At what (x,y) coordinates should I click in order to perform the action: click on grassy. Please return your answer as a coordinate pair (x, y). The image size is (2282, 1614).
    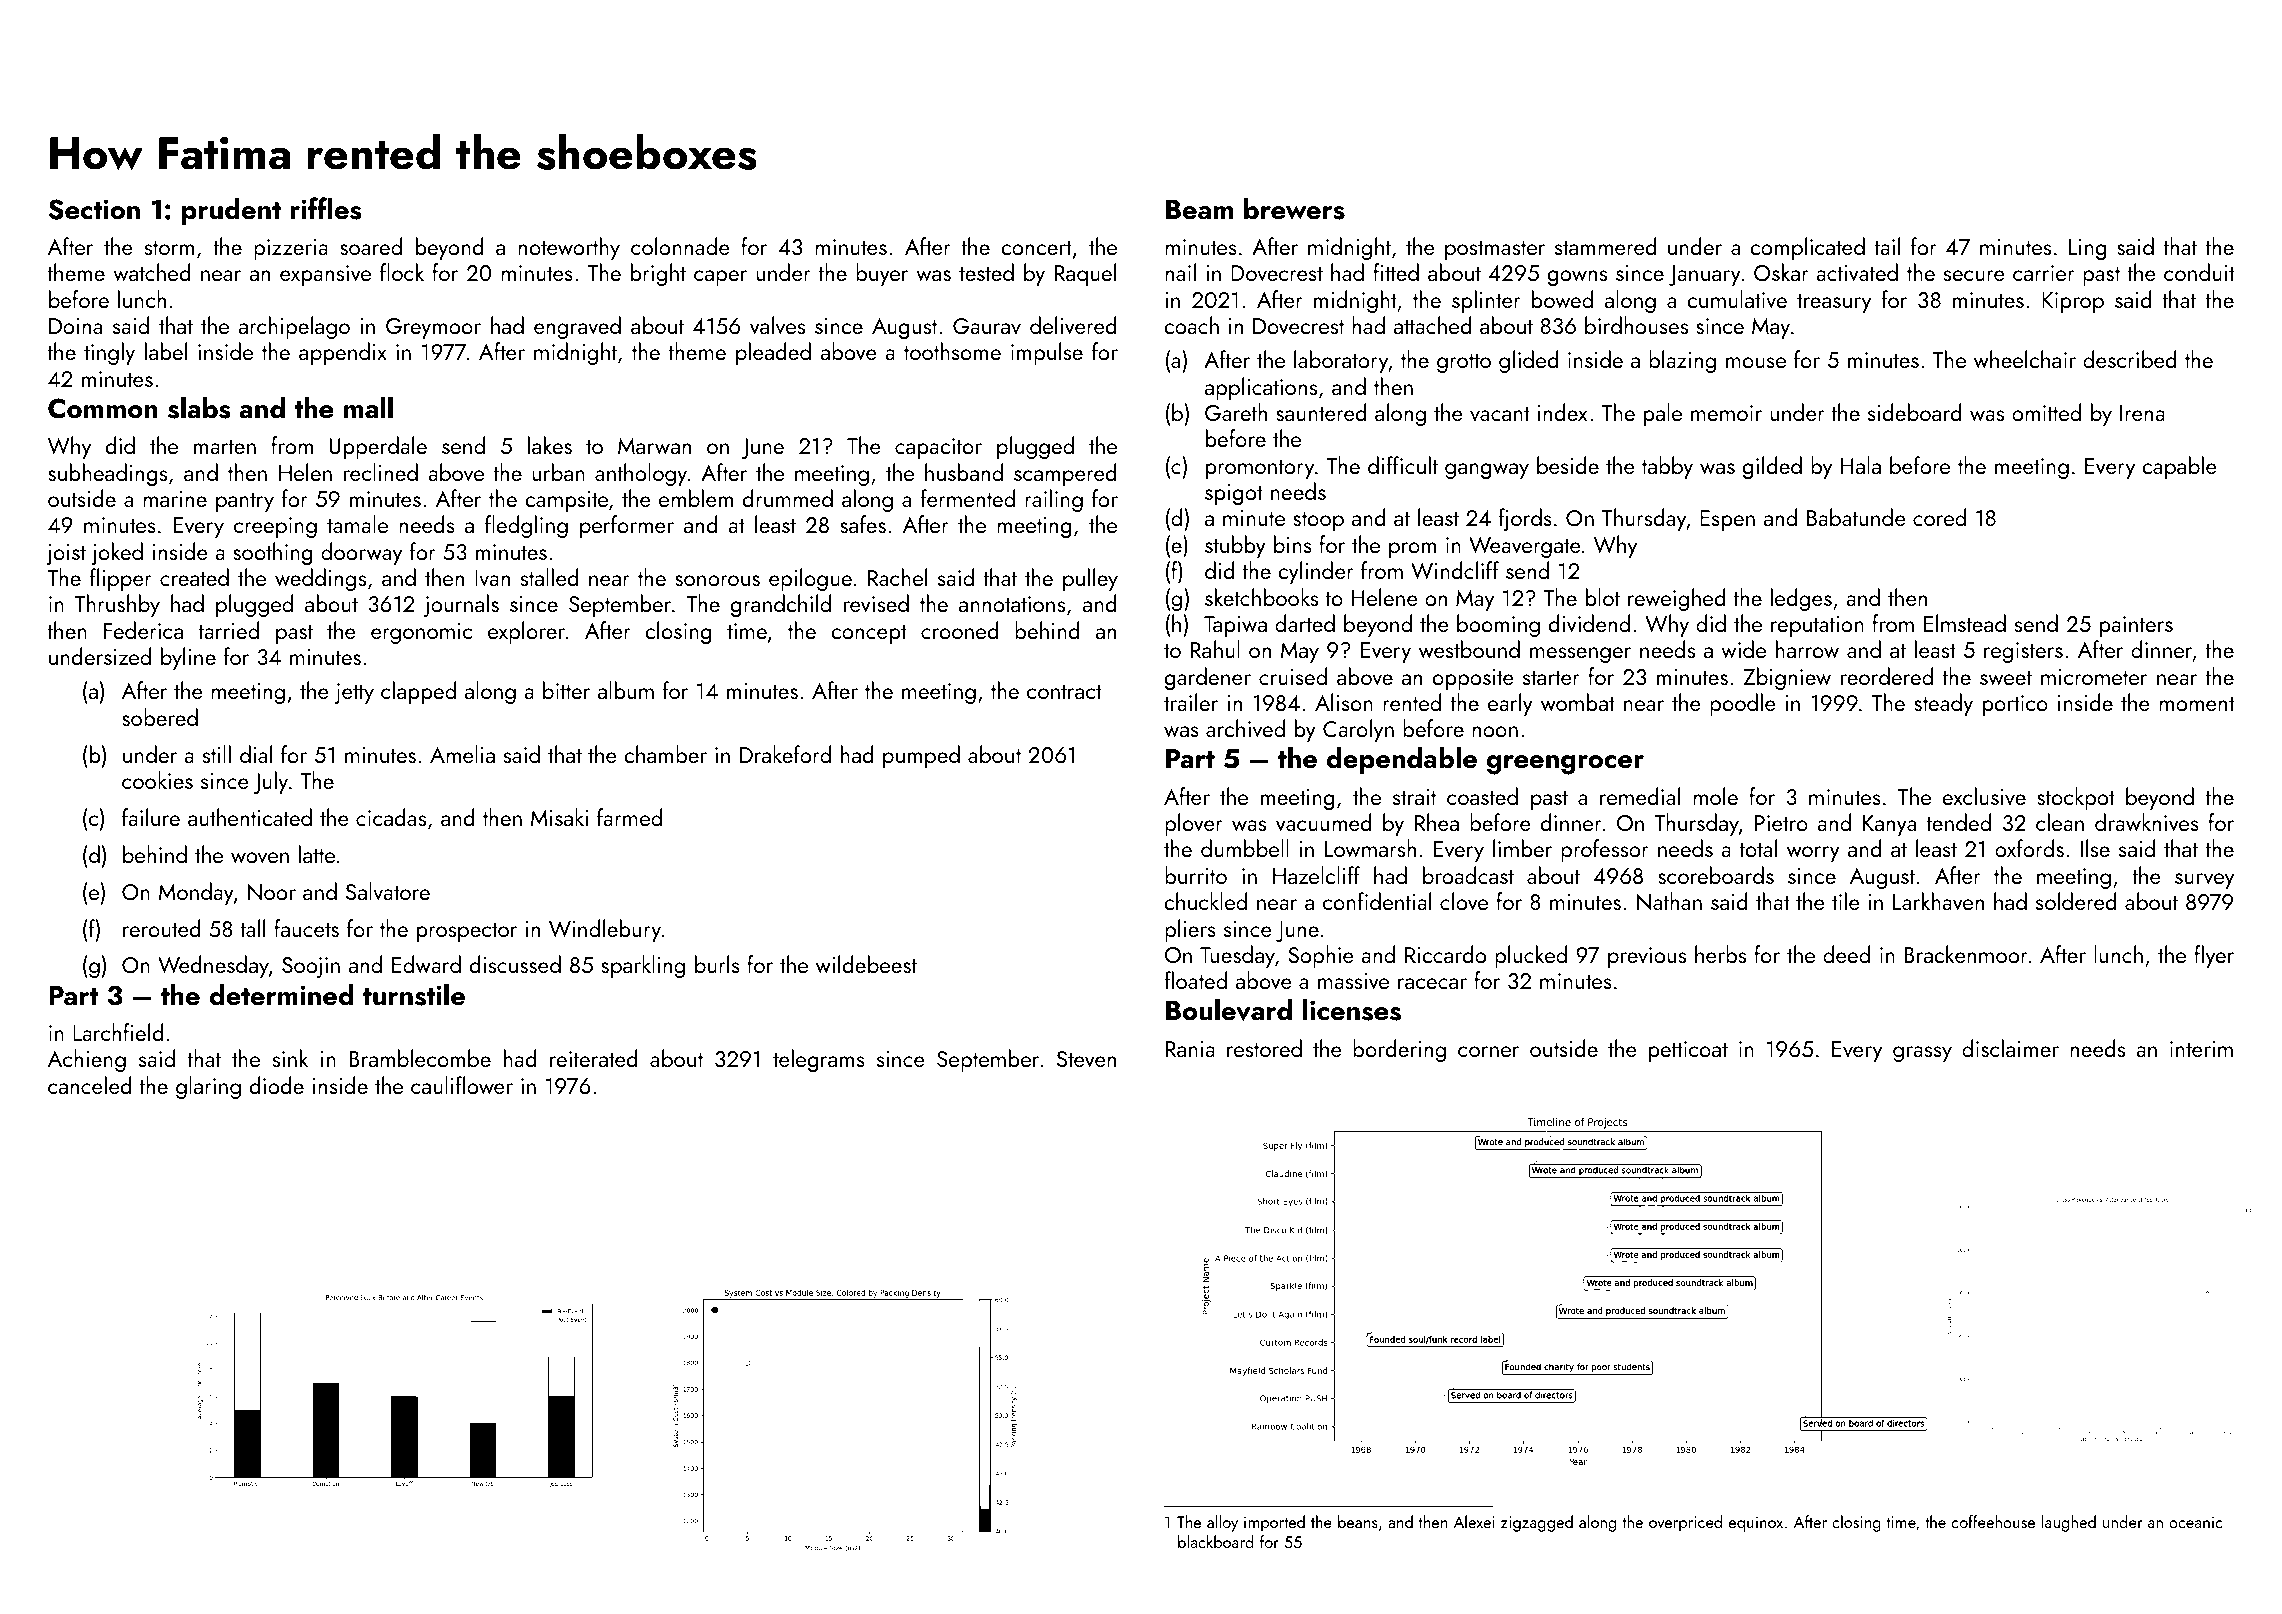
    Looking at the image, I should click on (1922, 1054).
